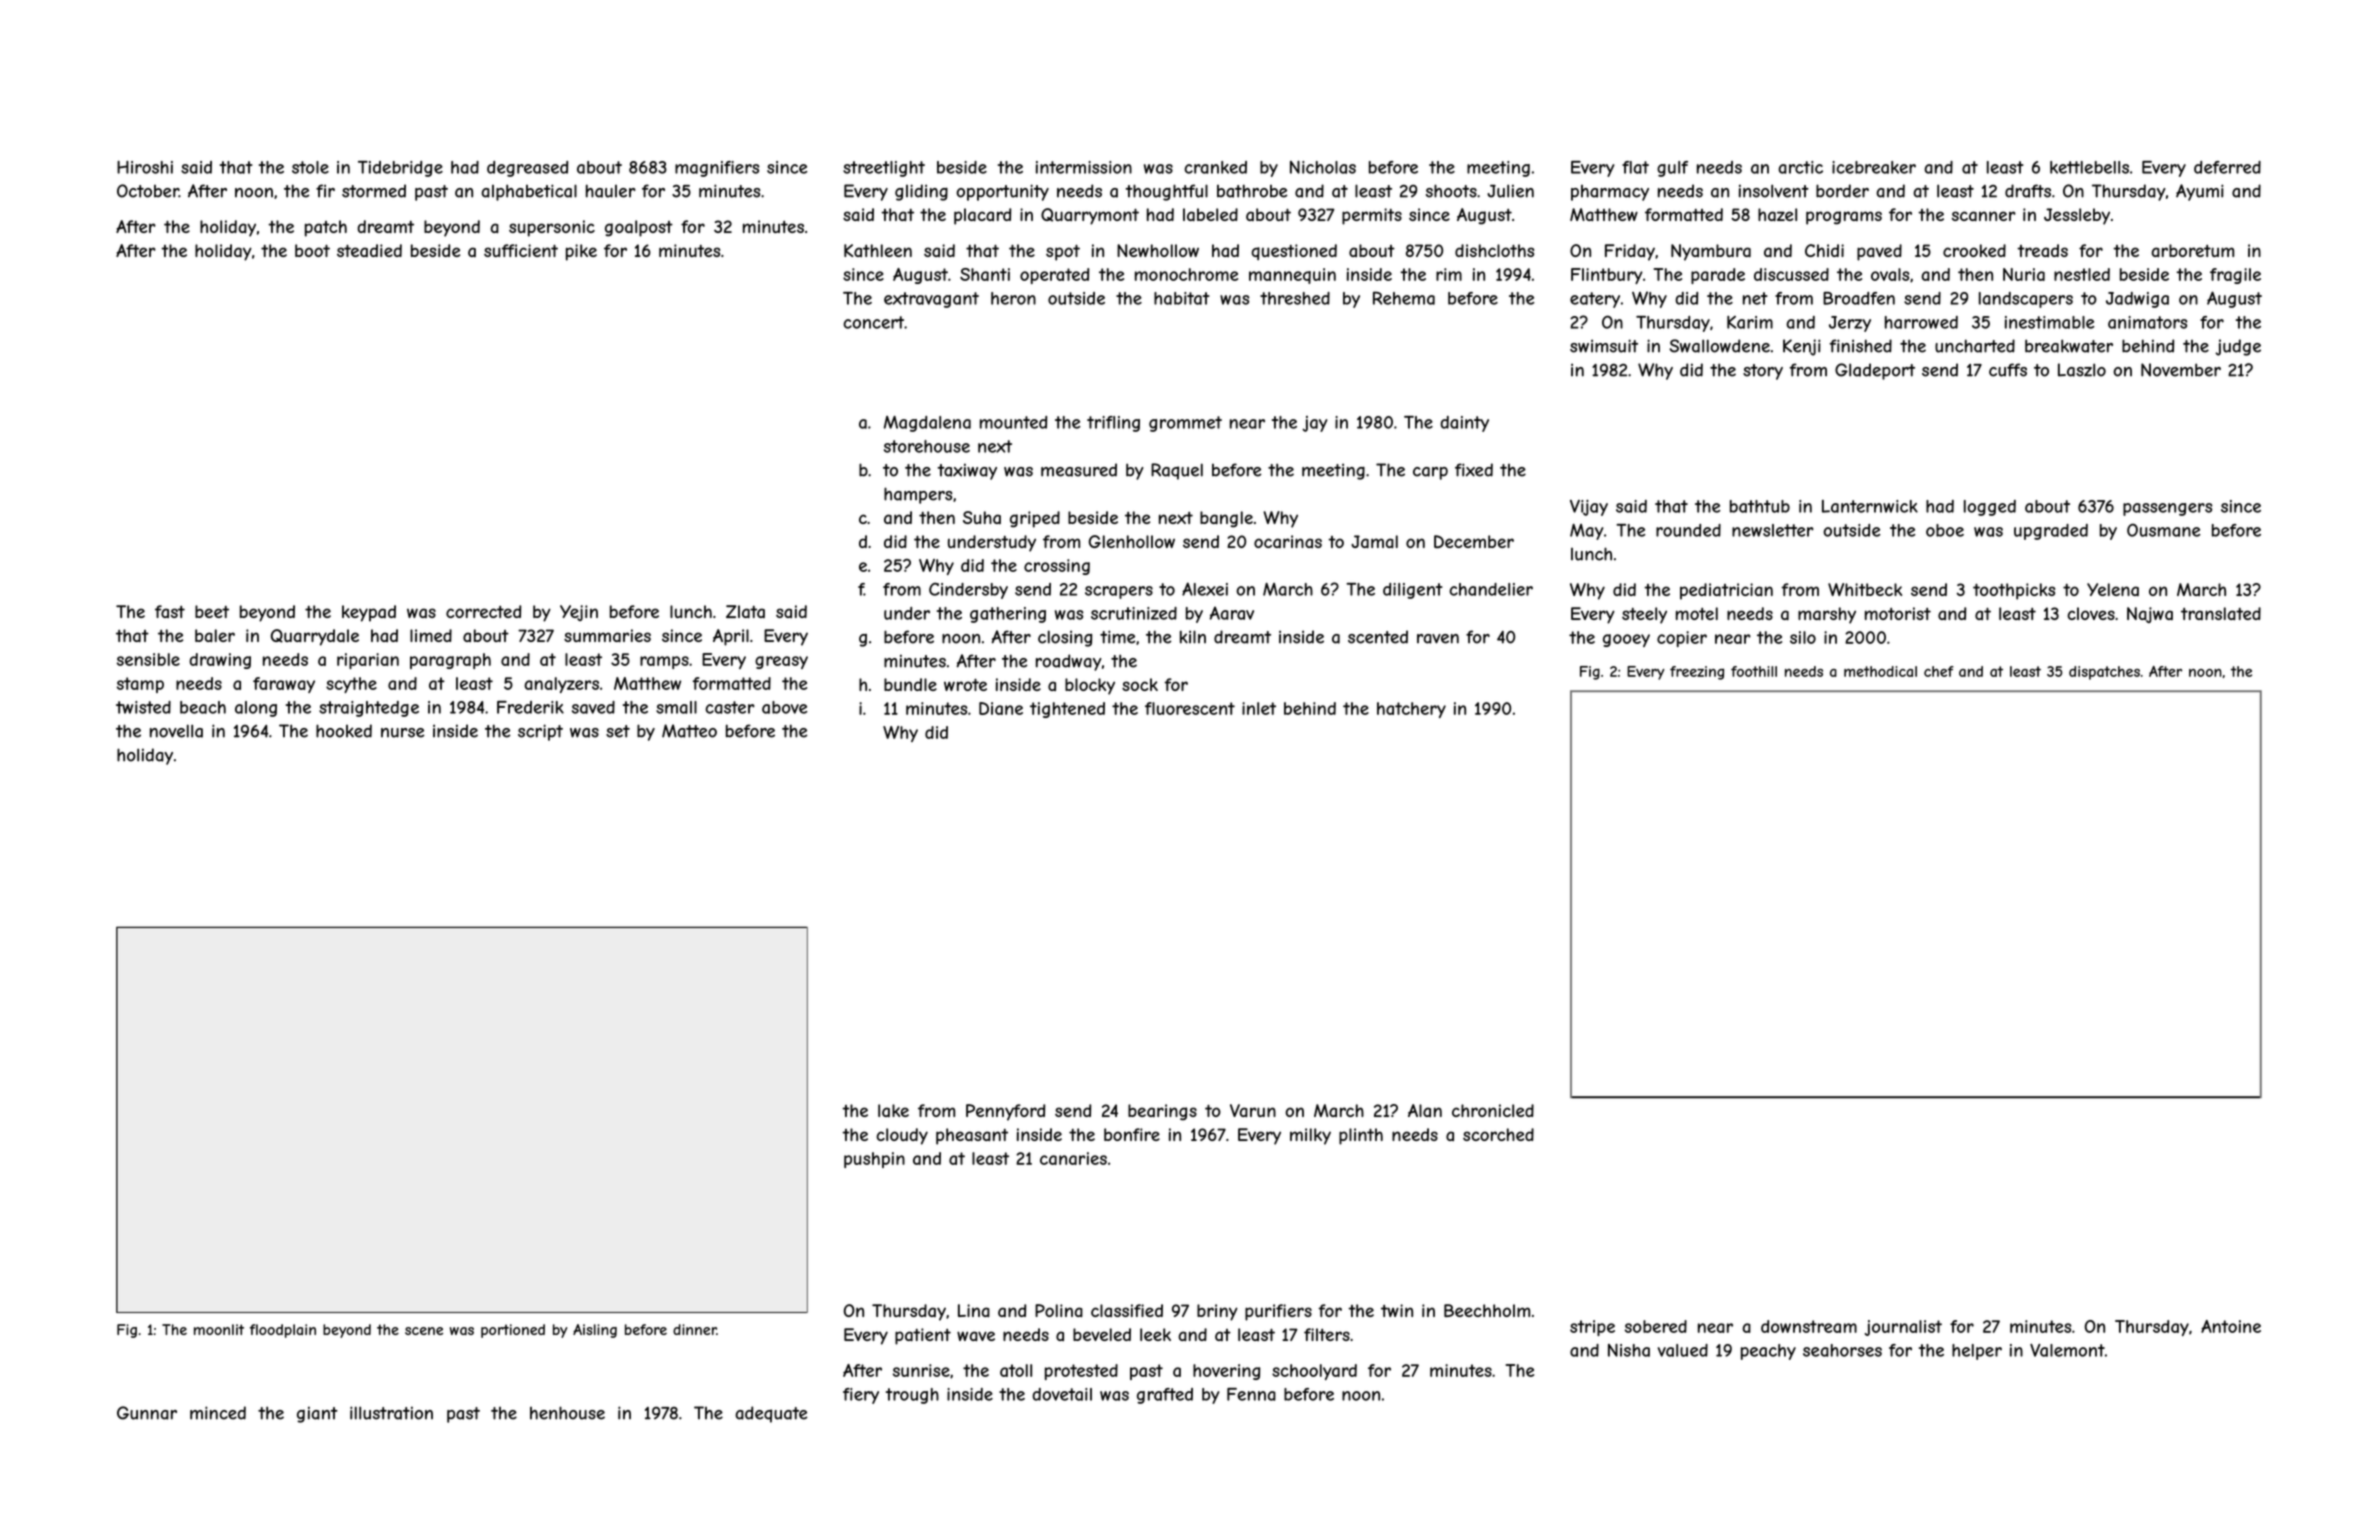 The image size is (2378, 1538). Describe the element at coordinates (595, 1331) in the screenshot. I see `Aisling` at that location.
